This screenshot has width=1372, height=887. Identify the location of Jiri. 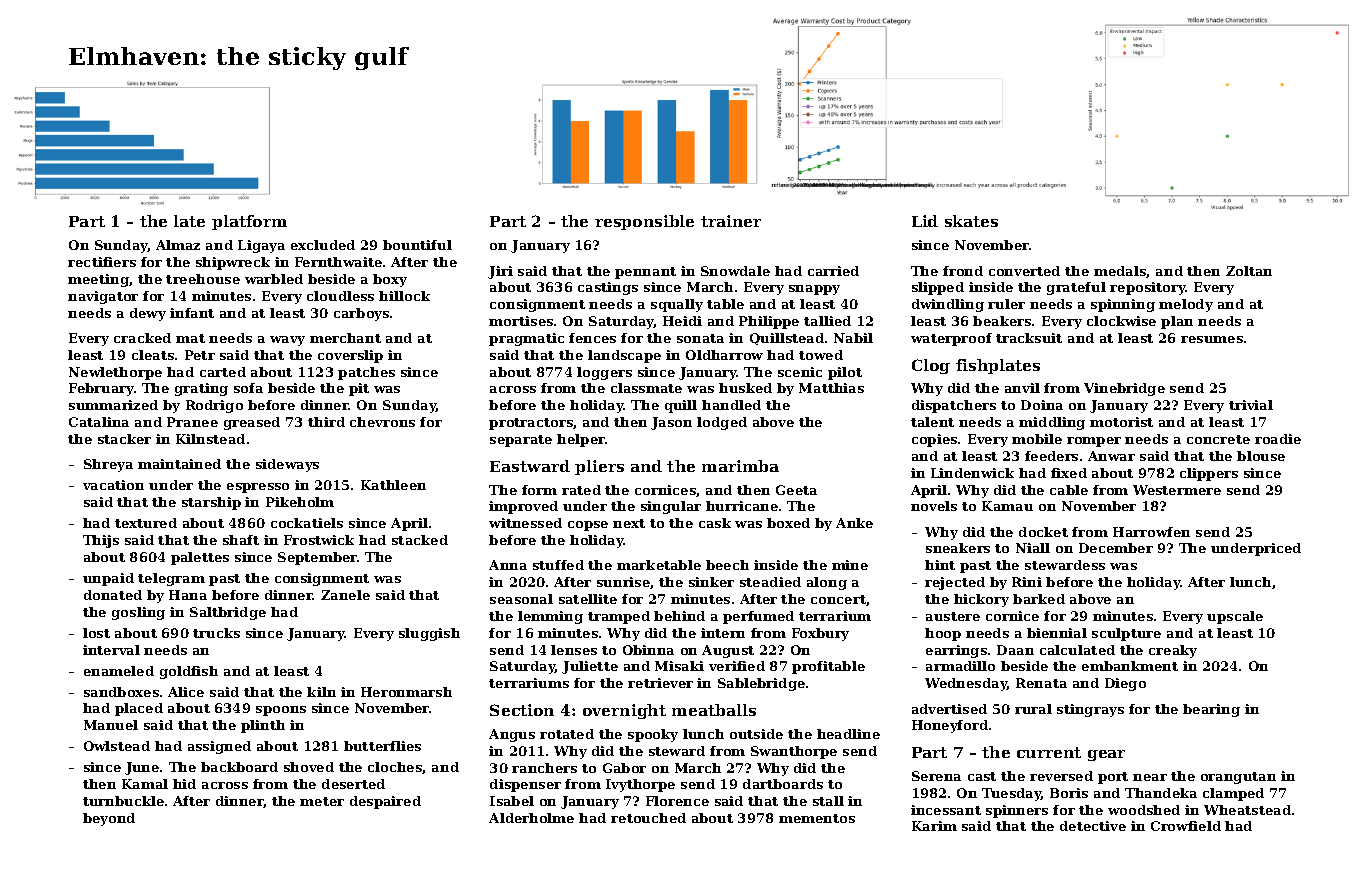
(500, 272).
